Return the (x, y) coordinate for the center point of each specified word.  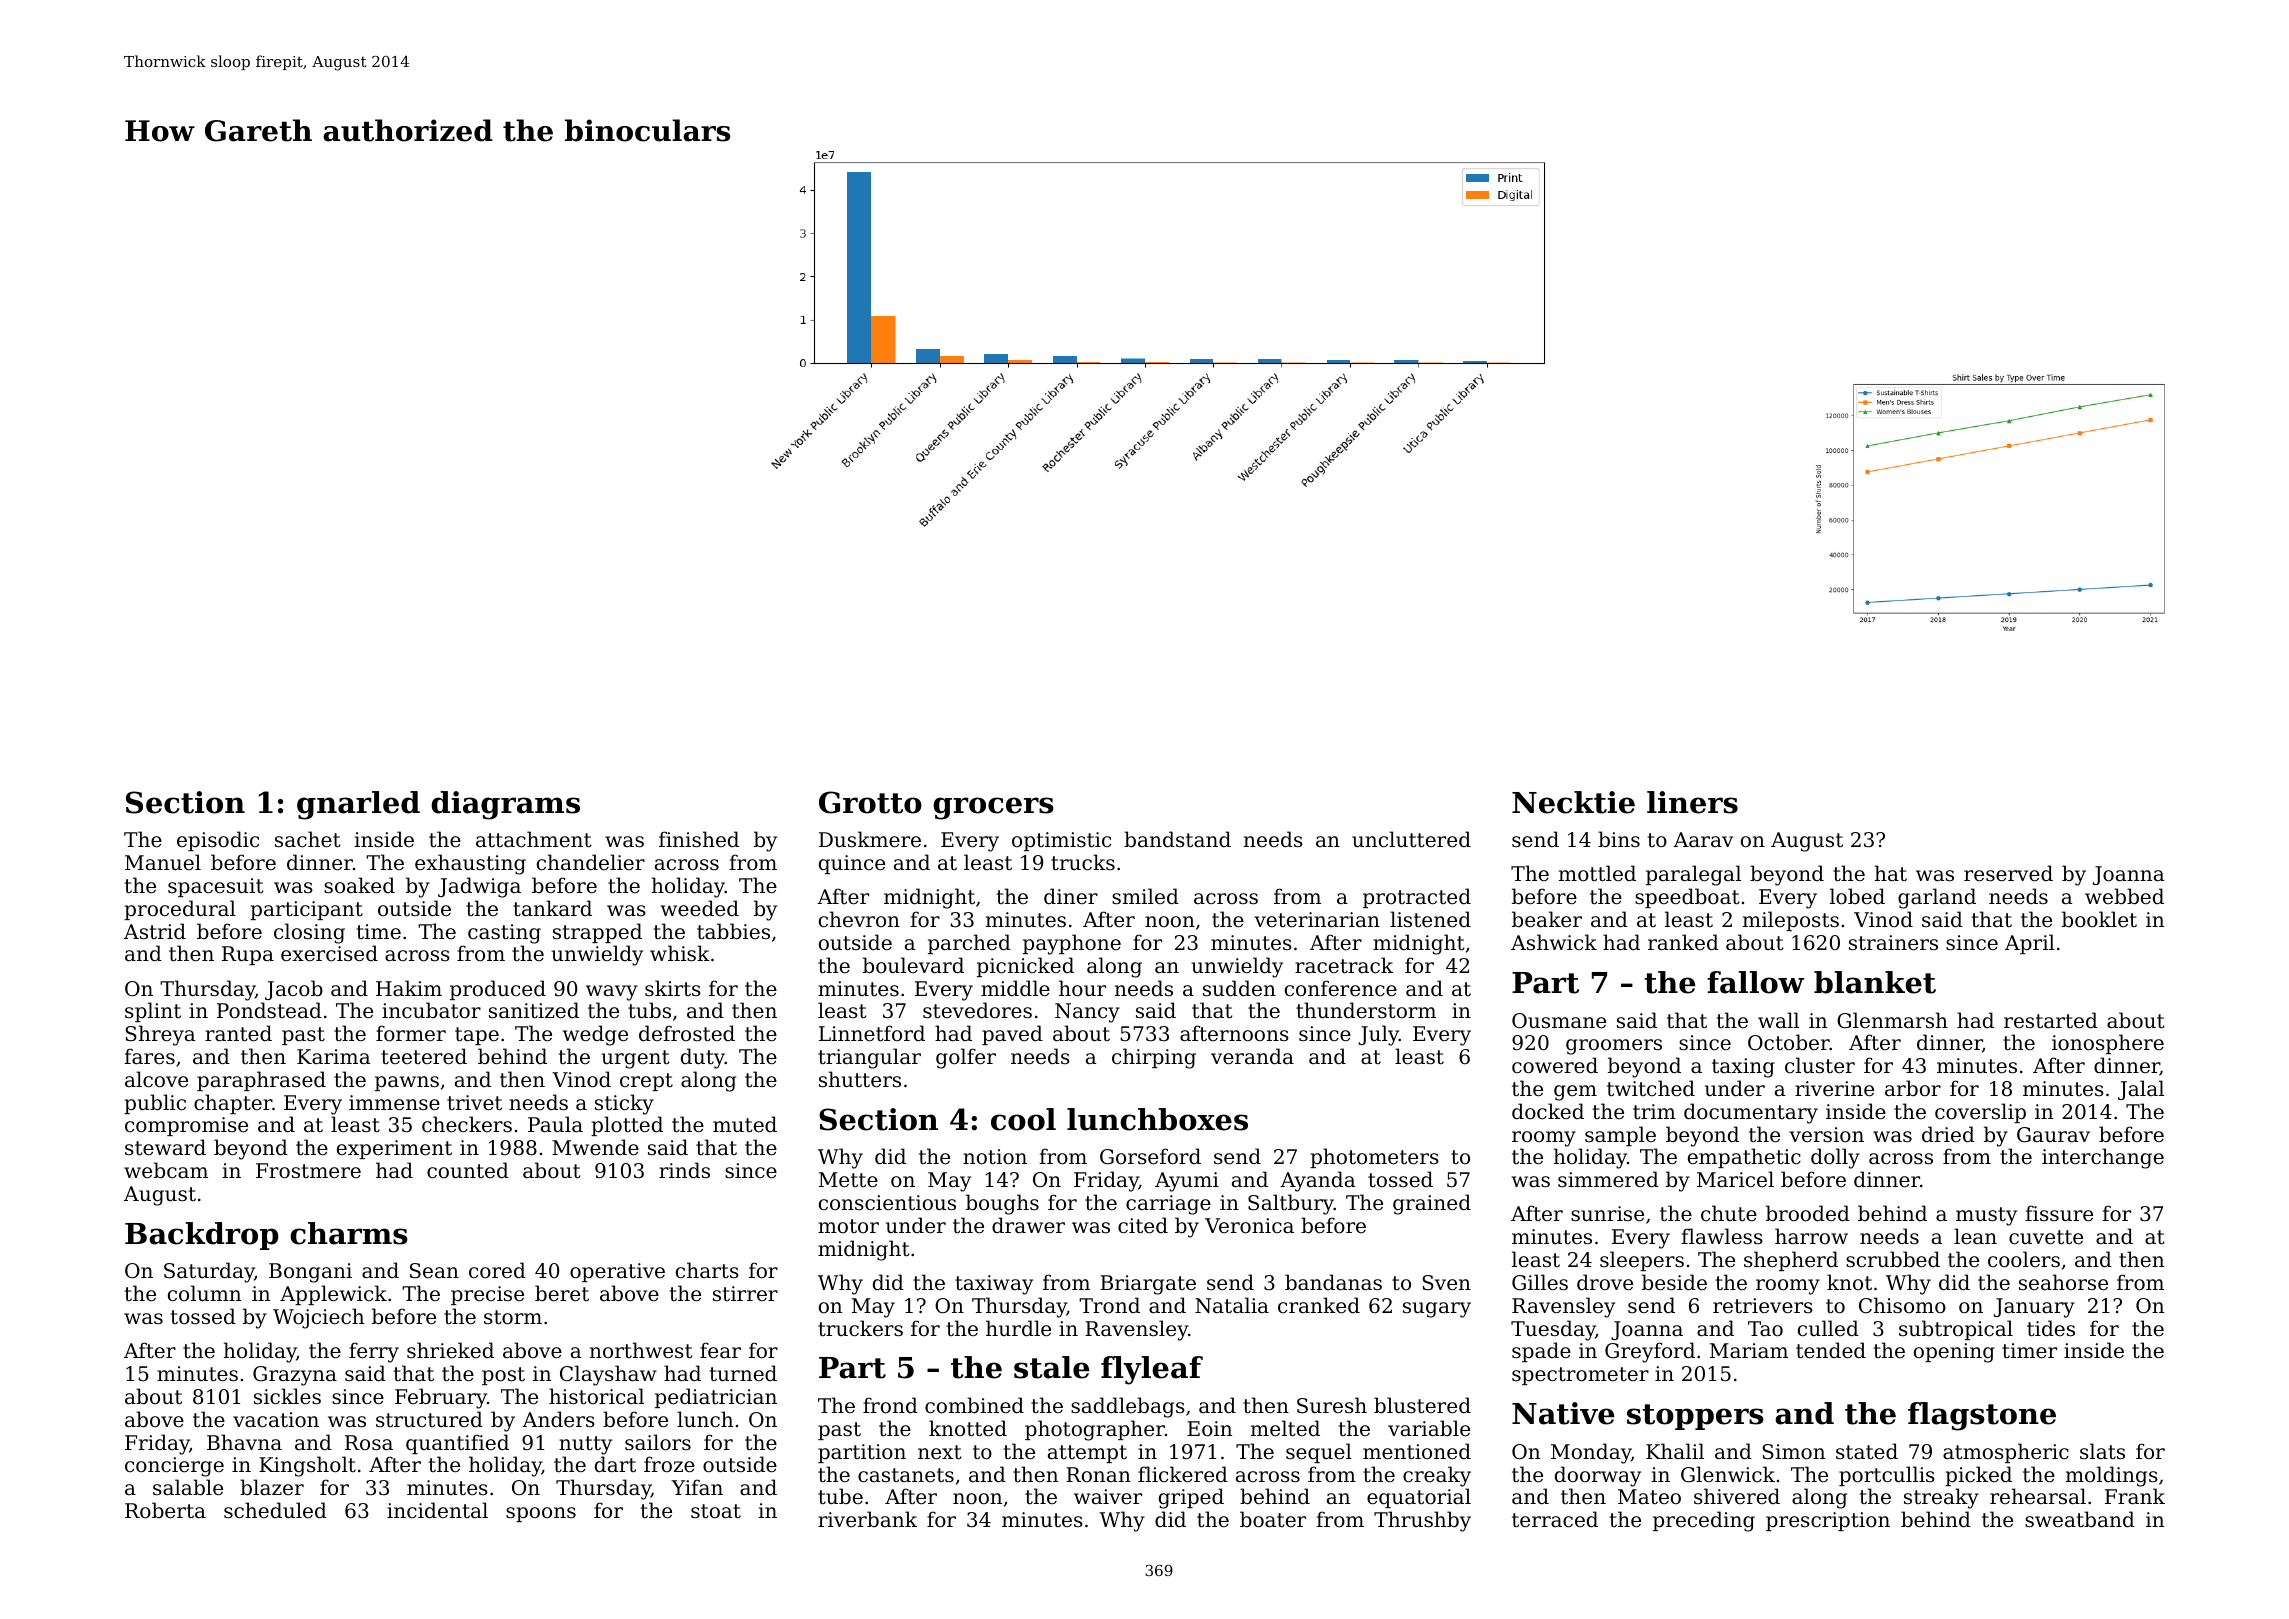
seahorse (2063, 1282)
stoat (716, 1511)
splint (153, 1012)
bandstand (1177, 839)
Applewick (333, 1295)
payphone (1072, 944)
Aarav (1703, 839)
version (1826, 1135)
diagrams (505, 805)
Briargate (1148, 1285)
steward (165, 1147)
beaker (1547, 919)
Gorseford (1150, 1156)
